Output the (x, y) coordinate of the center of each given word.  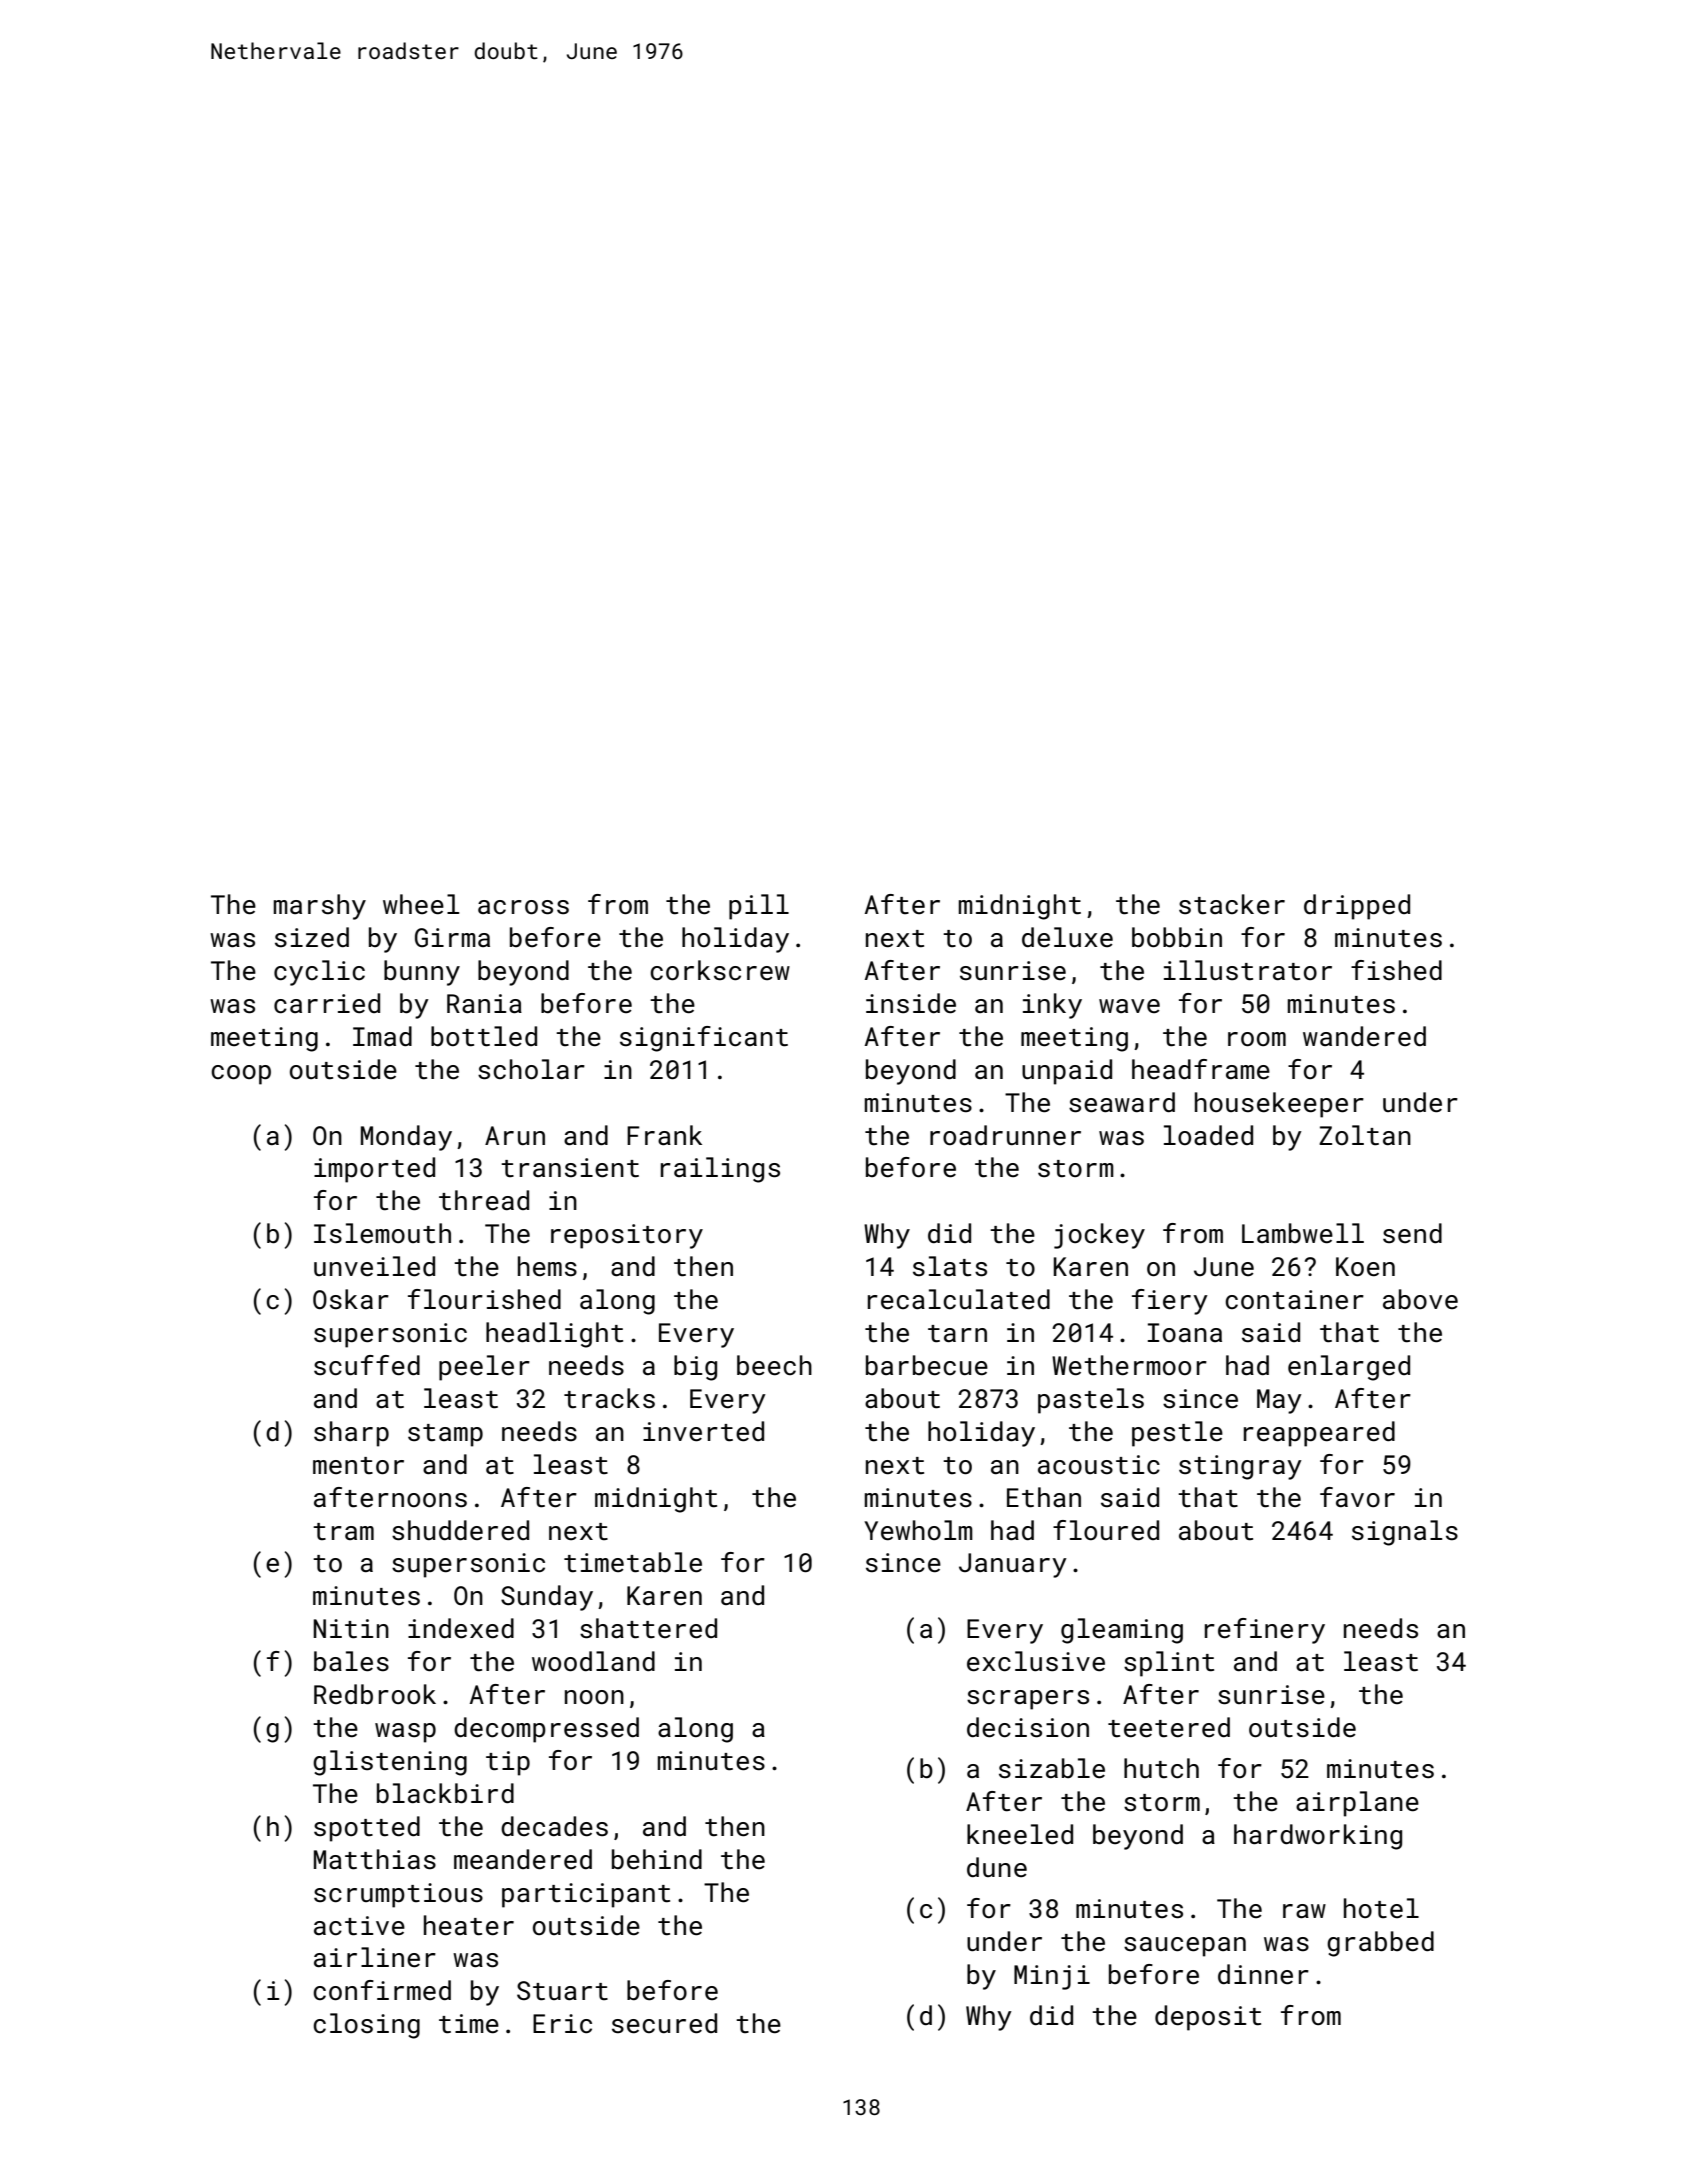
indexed (461, 1628)
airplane (1357, 1804)
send (1412, 1233)
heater (469, 1925)
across (523, 907)
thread (484, 1200)
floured (1106, 1530)
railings (720, 1170)
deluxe (1067, 937)
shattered (648, 1628)
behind (657, 1859)
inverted (703, 1431)
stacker (1232, 904)
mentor (358, 1465)
